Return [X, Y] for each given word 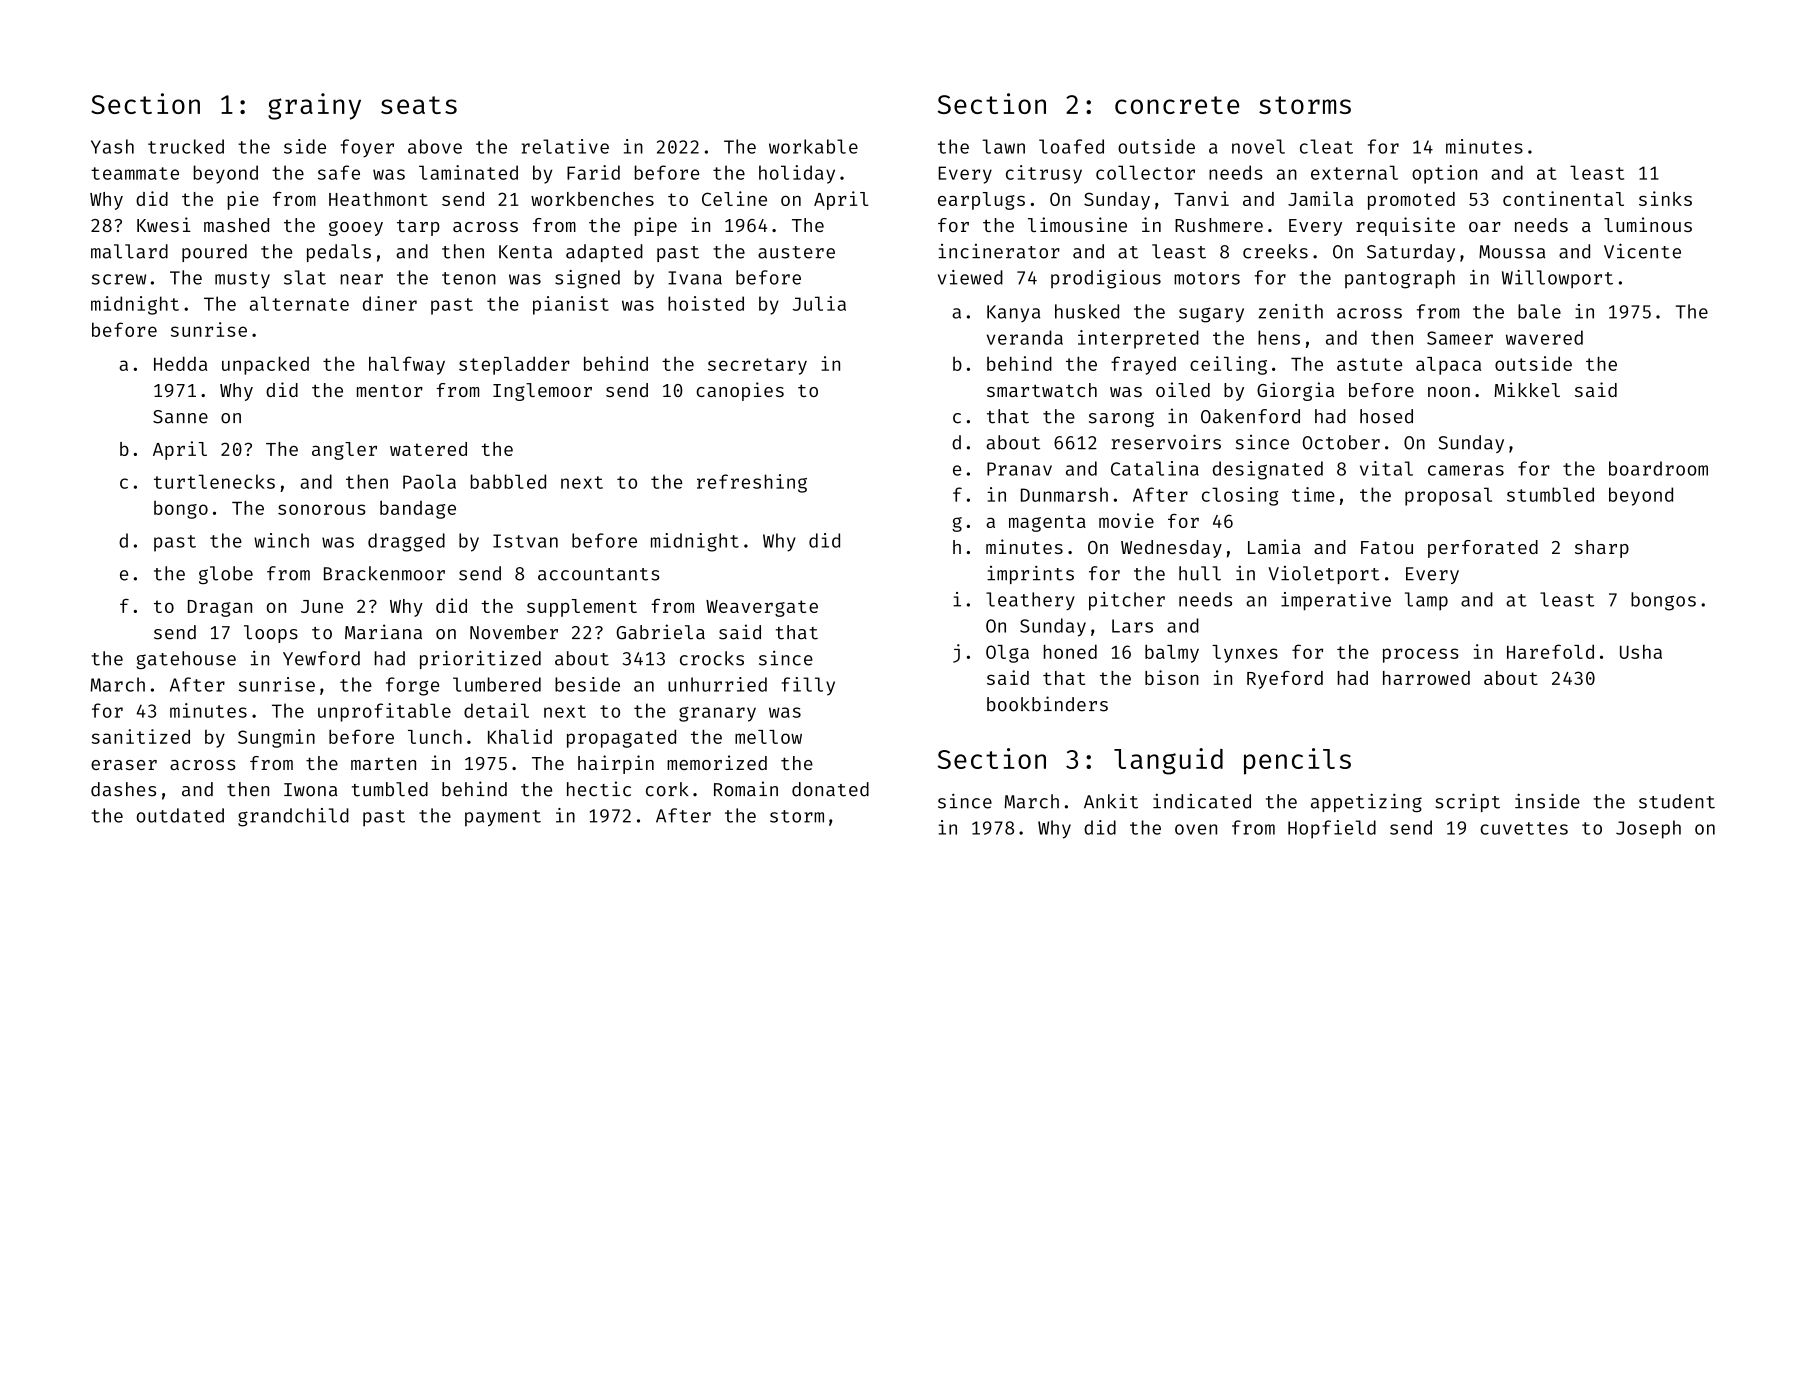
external [1354, 172]
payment [503, 818]
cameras [1466, 470]
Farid [593, 172]
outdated [180, 815]
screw [119, 279]
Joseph [1648, 829]
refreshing [752, 483]
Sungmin [276, 738]
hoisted [706, 303]
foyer [367, 148]
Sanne [180, 417]
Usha [1641, 652]
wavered [1544, 337]
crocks [712, 658]
